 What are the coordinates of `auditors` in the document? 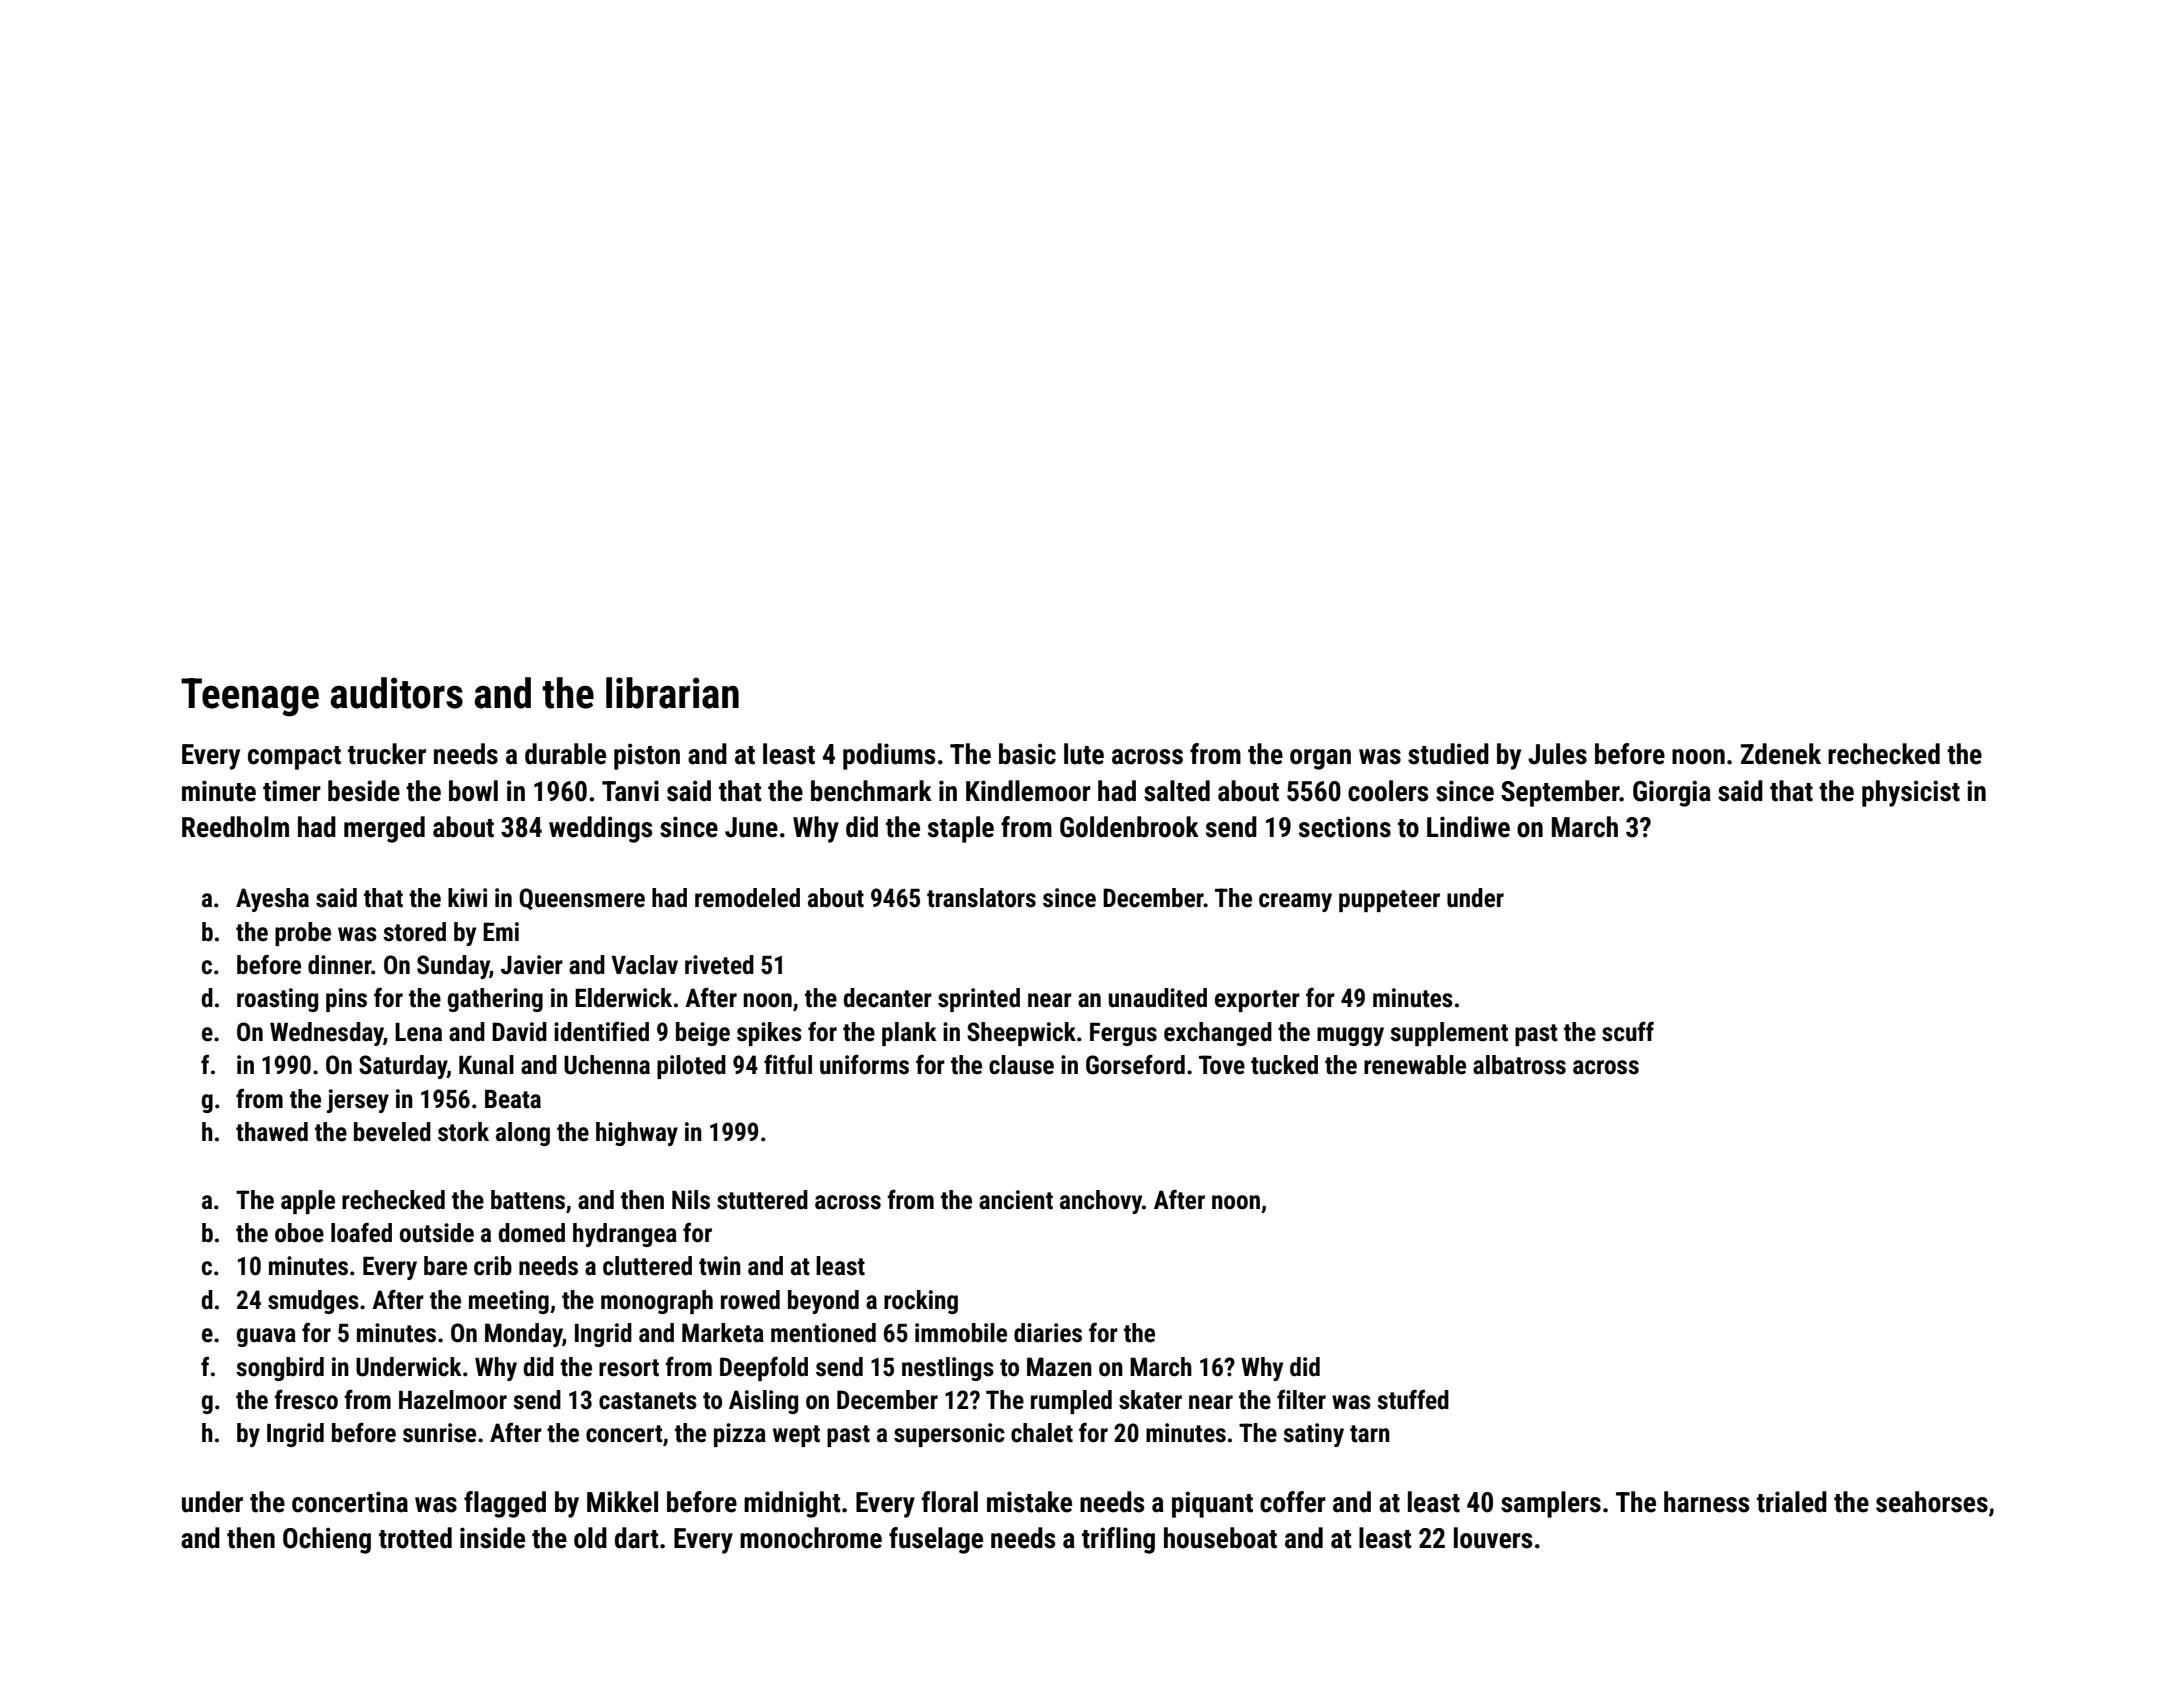 It's located at (396, 693).
